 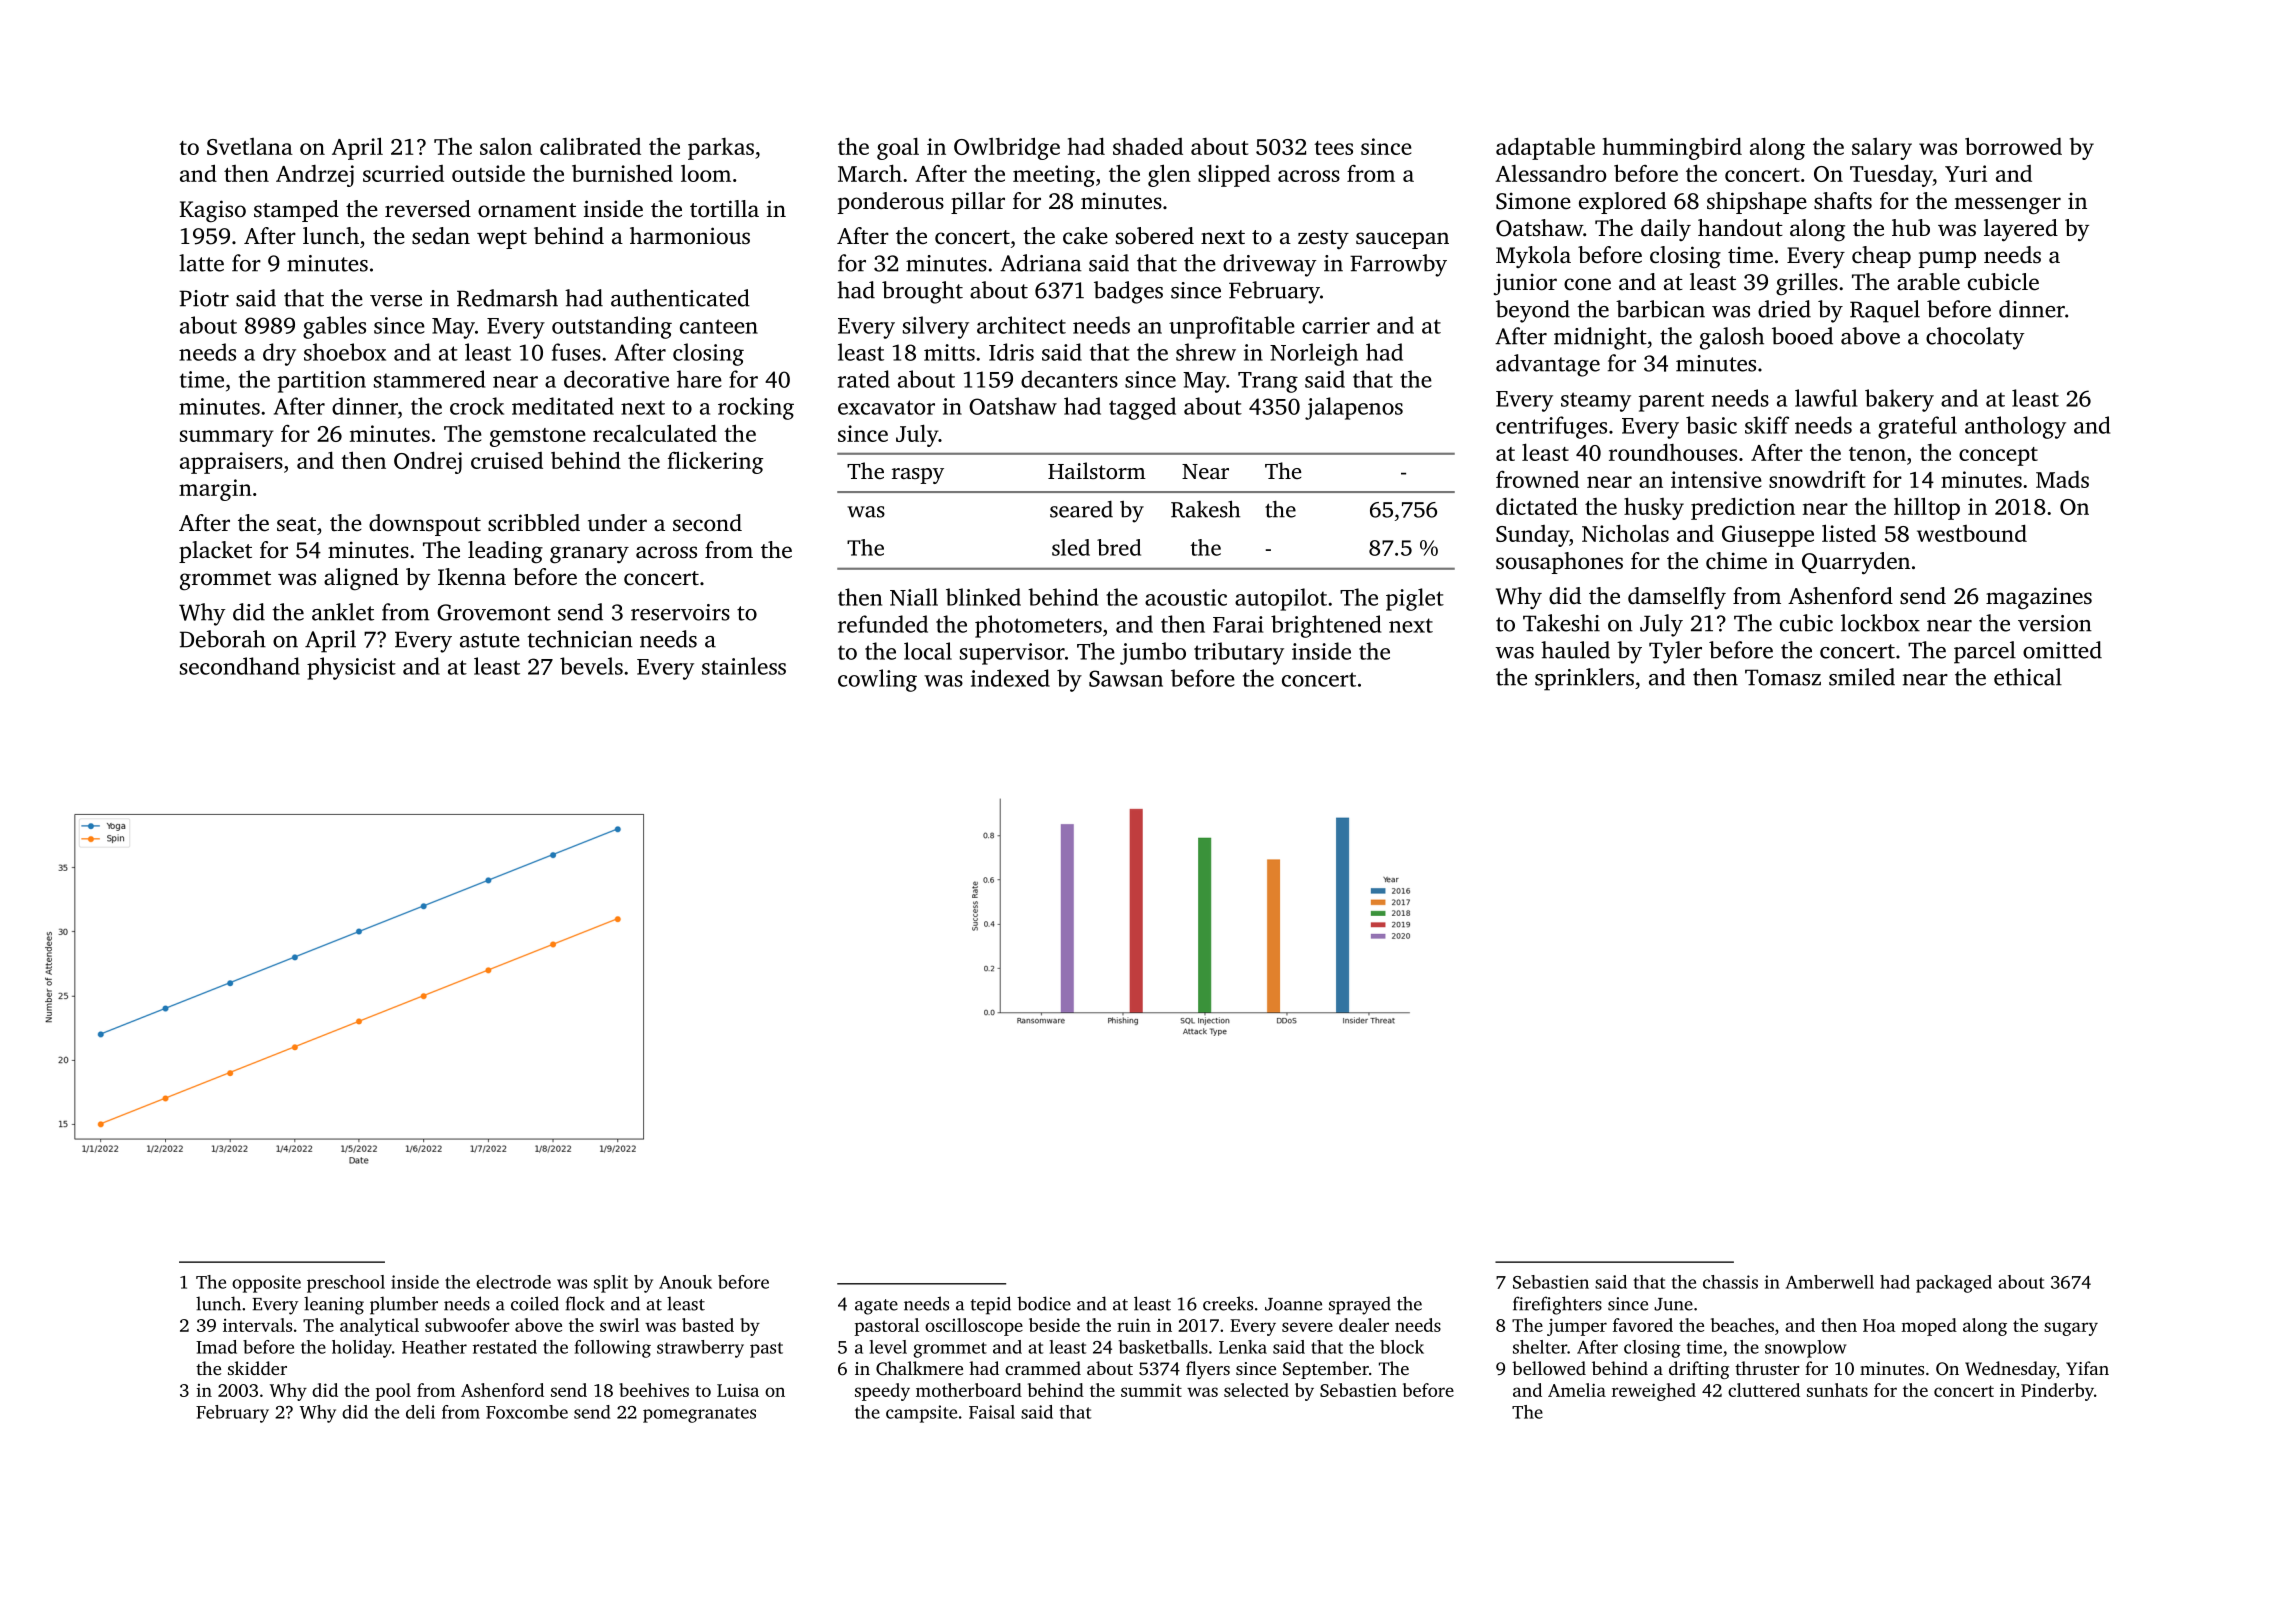 I want to click on shipshape, so click(x=1757, y=203).
